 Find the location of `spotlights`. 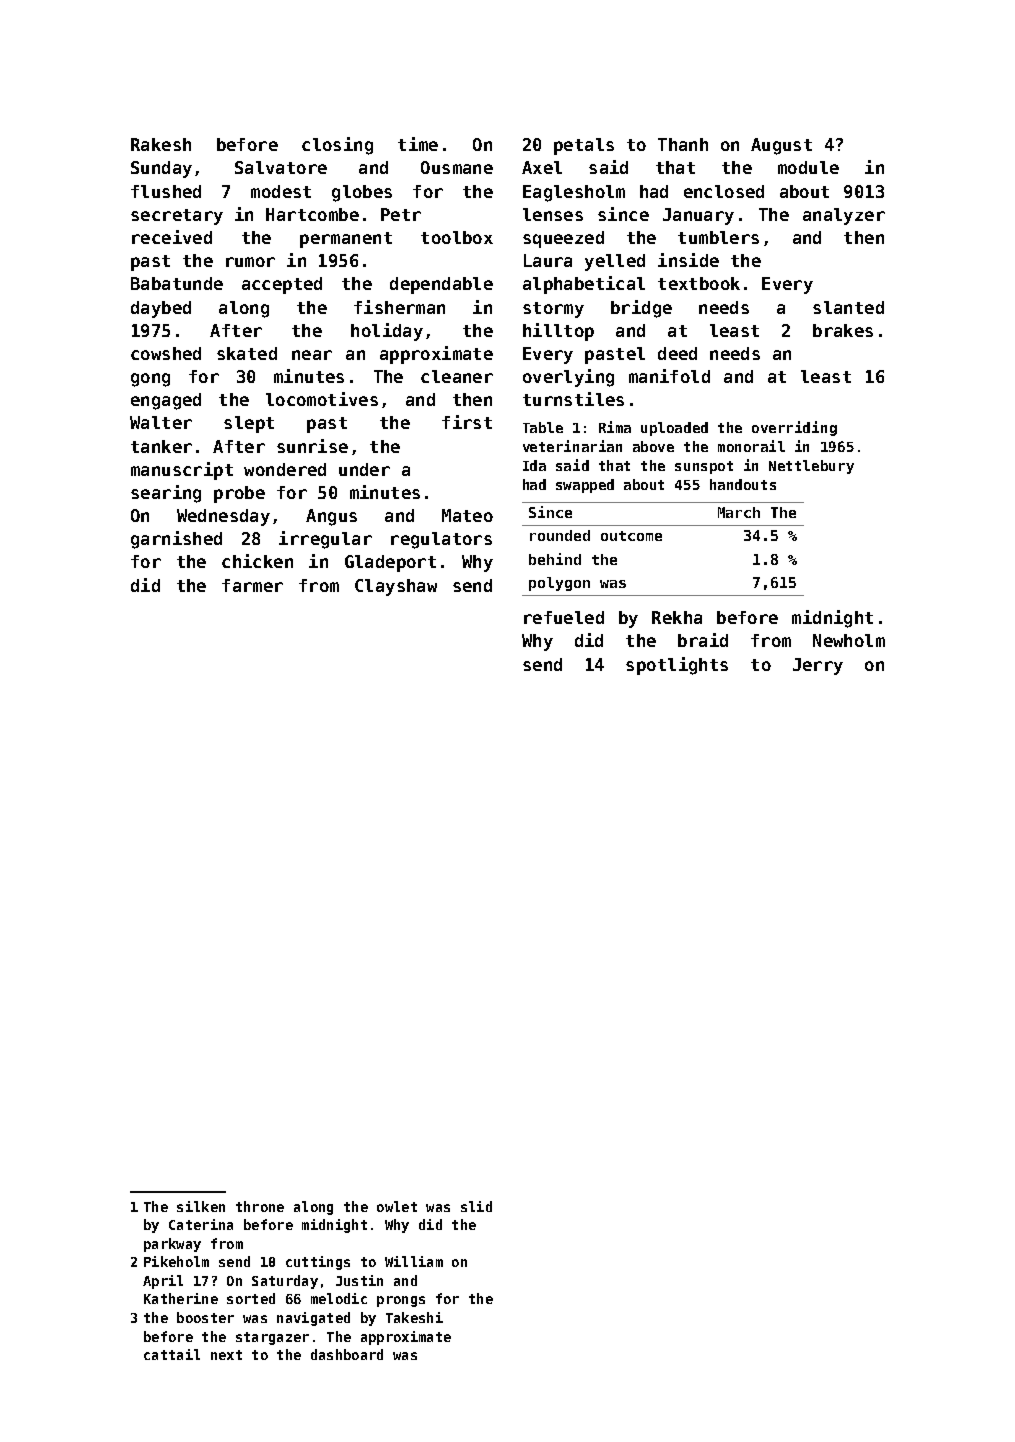

spotlights is located at coordinates (677, 666).
